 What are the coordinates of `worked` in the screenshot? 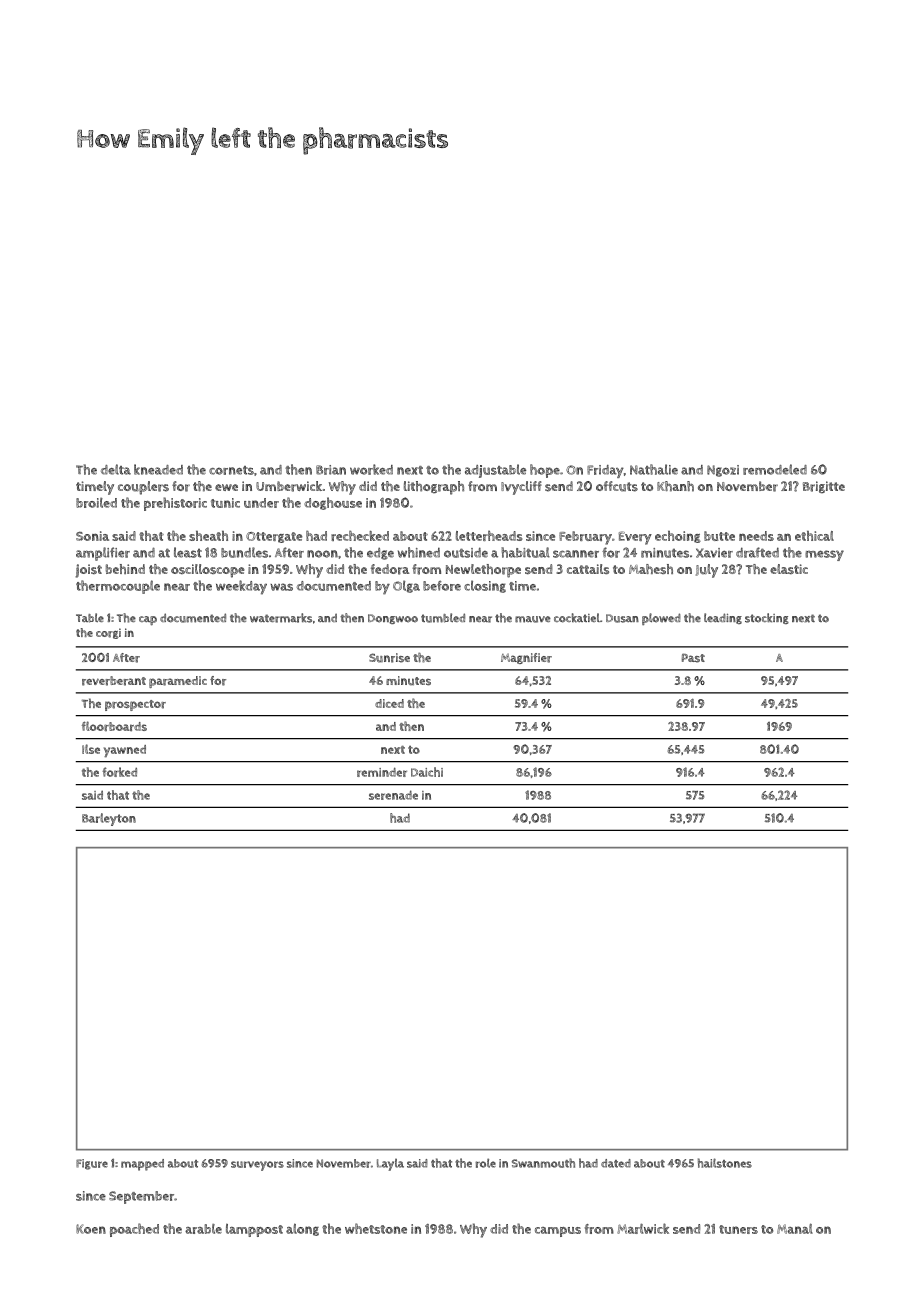 It's located at (371, 469).
